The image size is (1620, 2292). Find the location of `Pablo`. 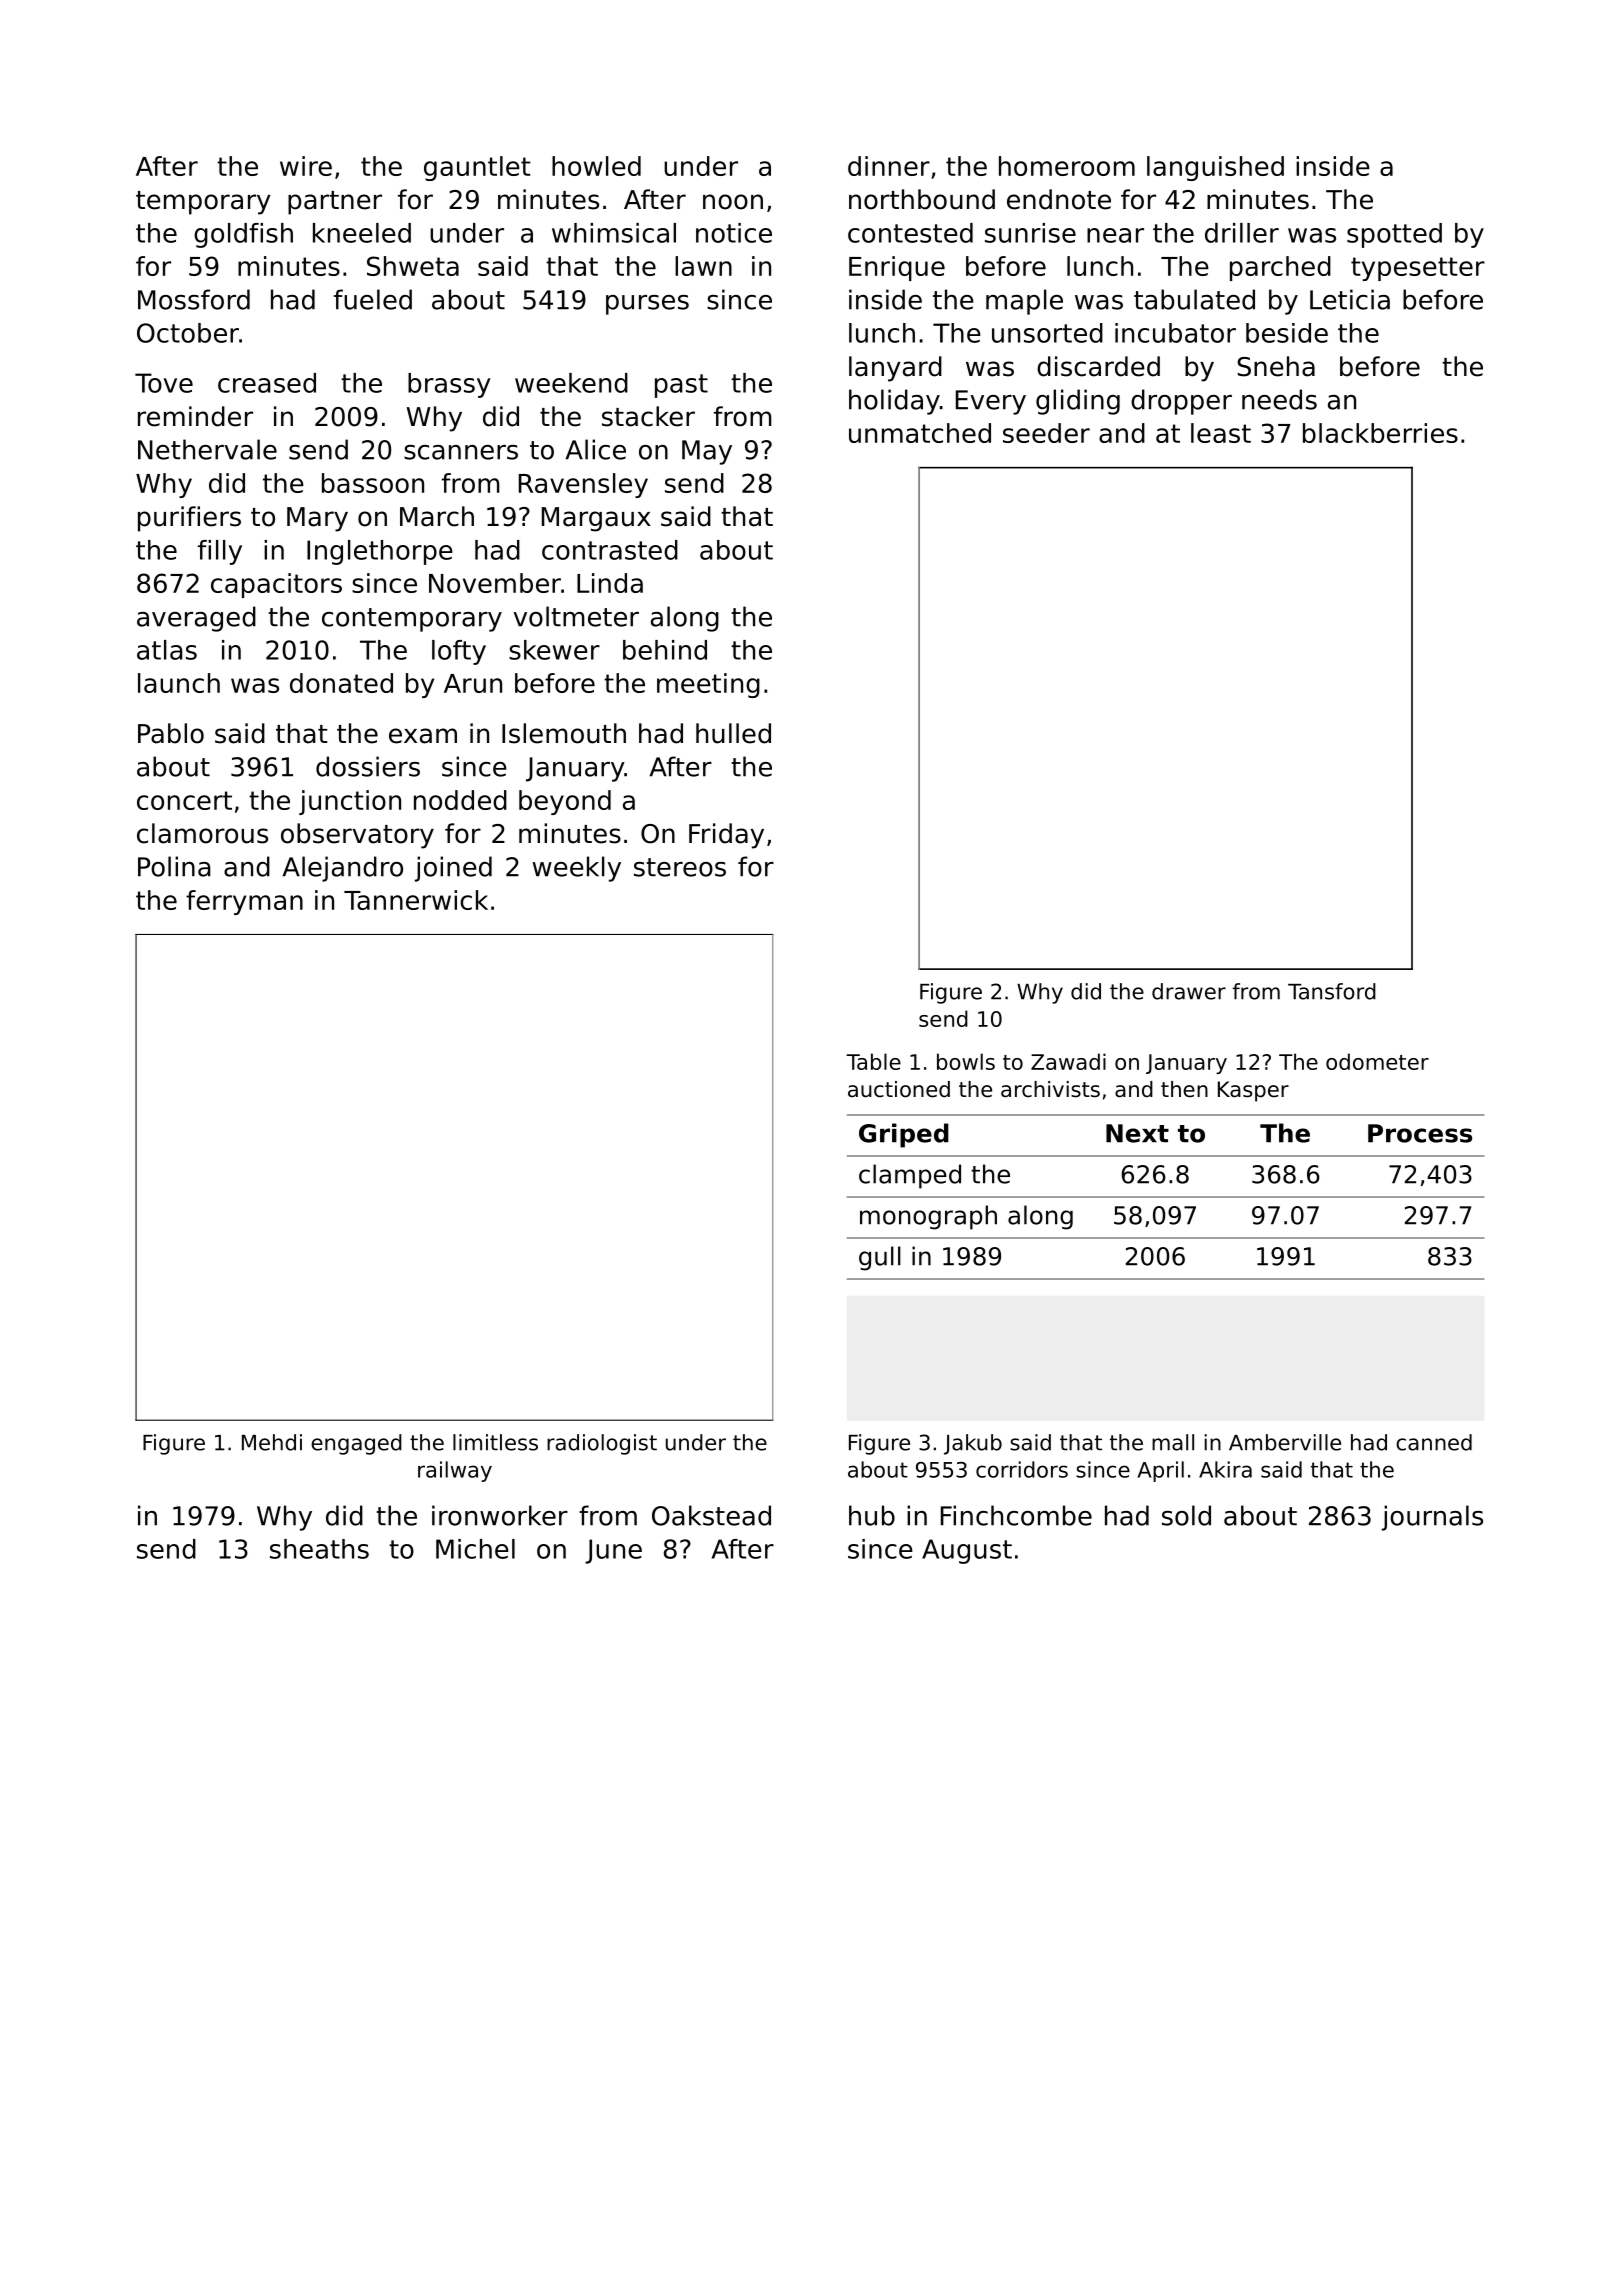

Pablo is located at coordinates (171, 733).
